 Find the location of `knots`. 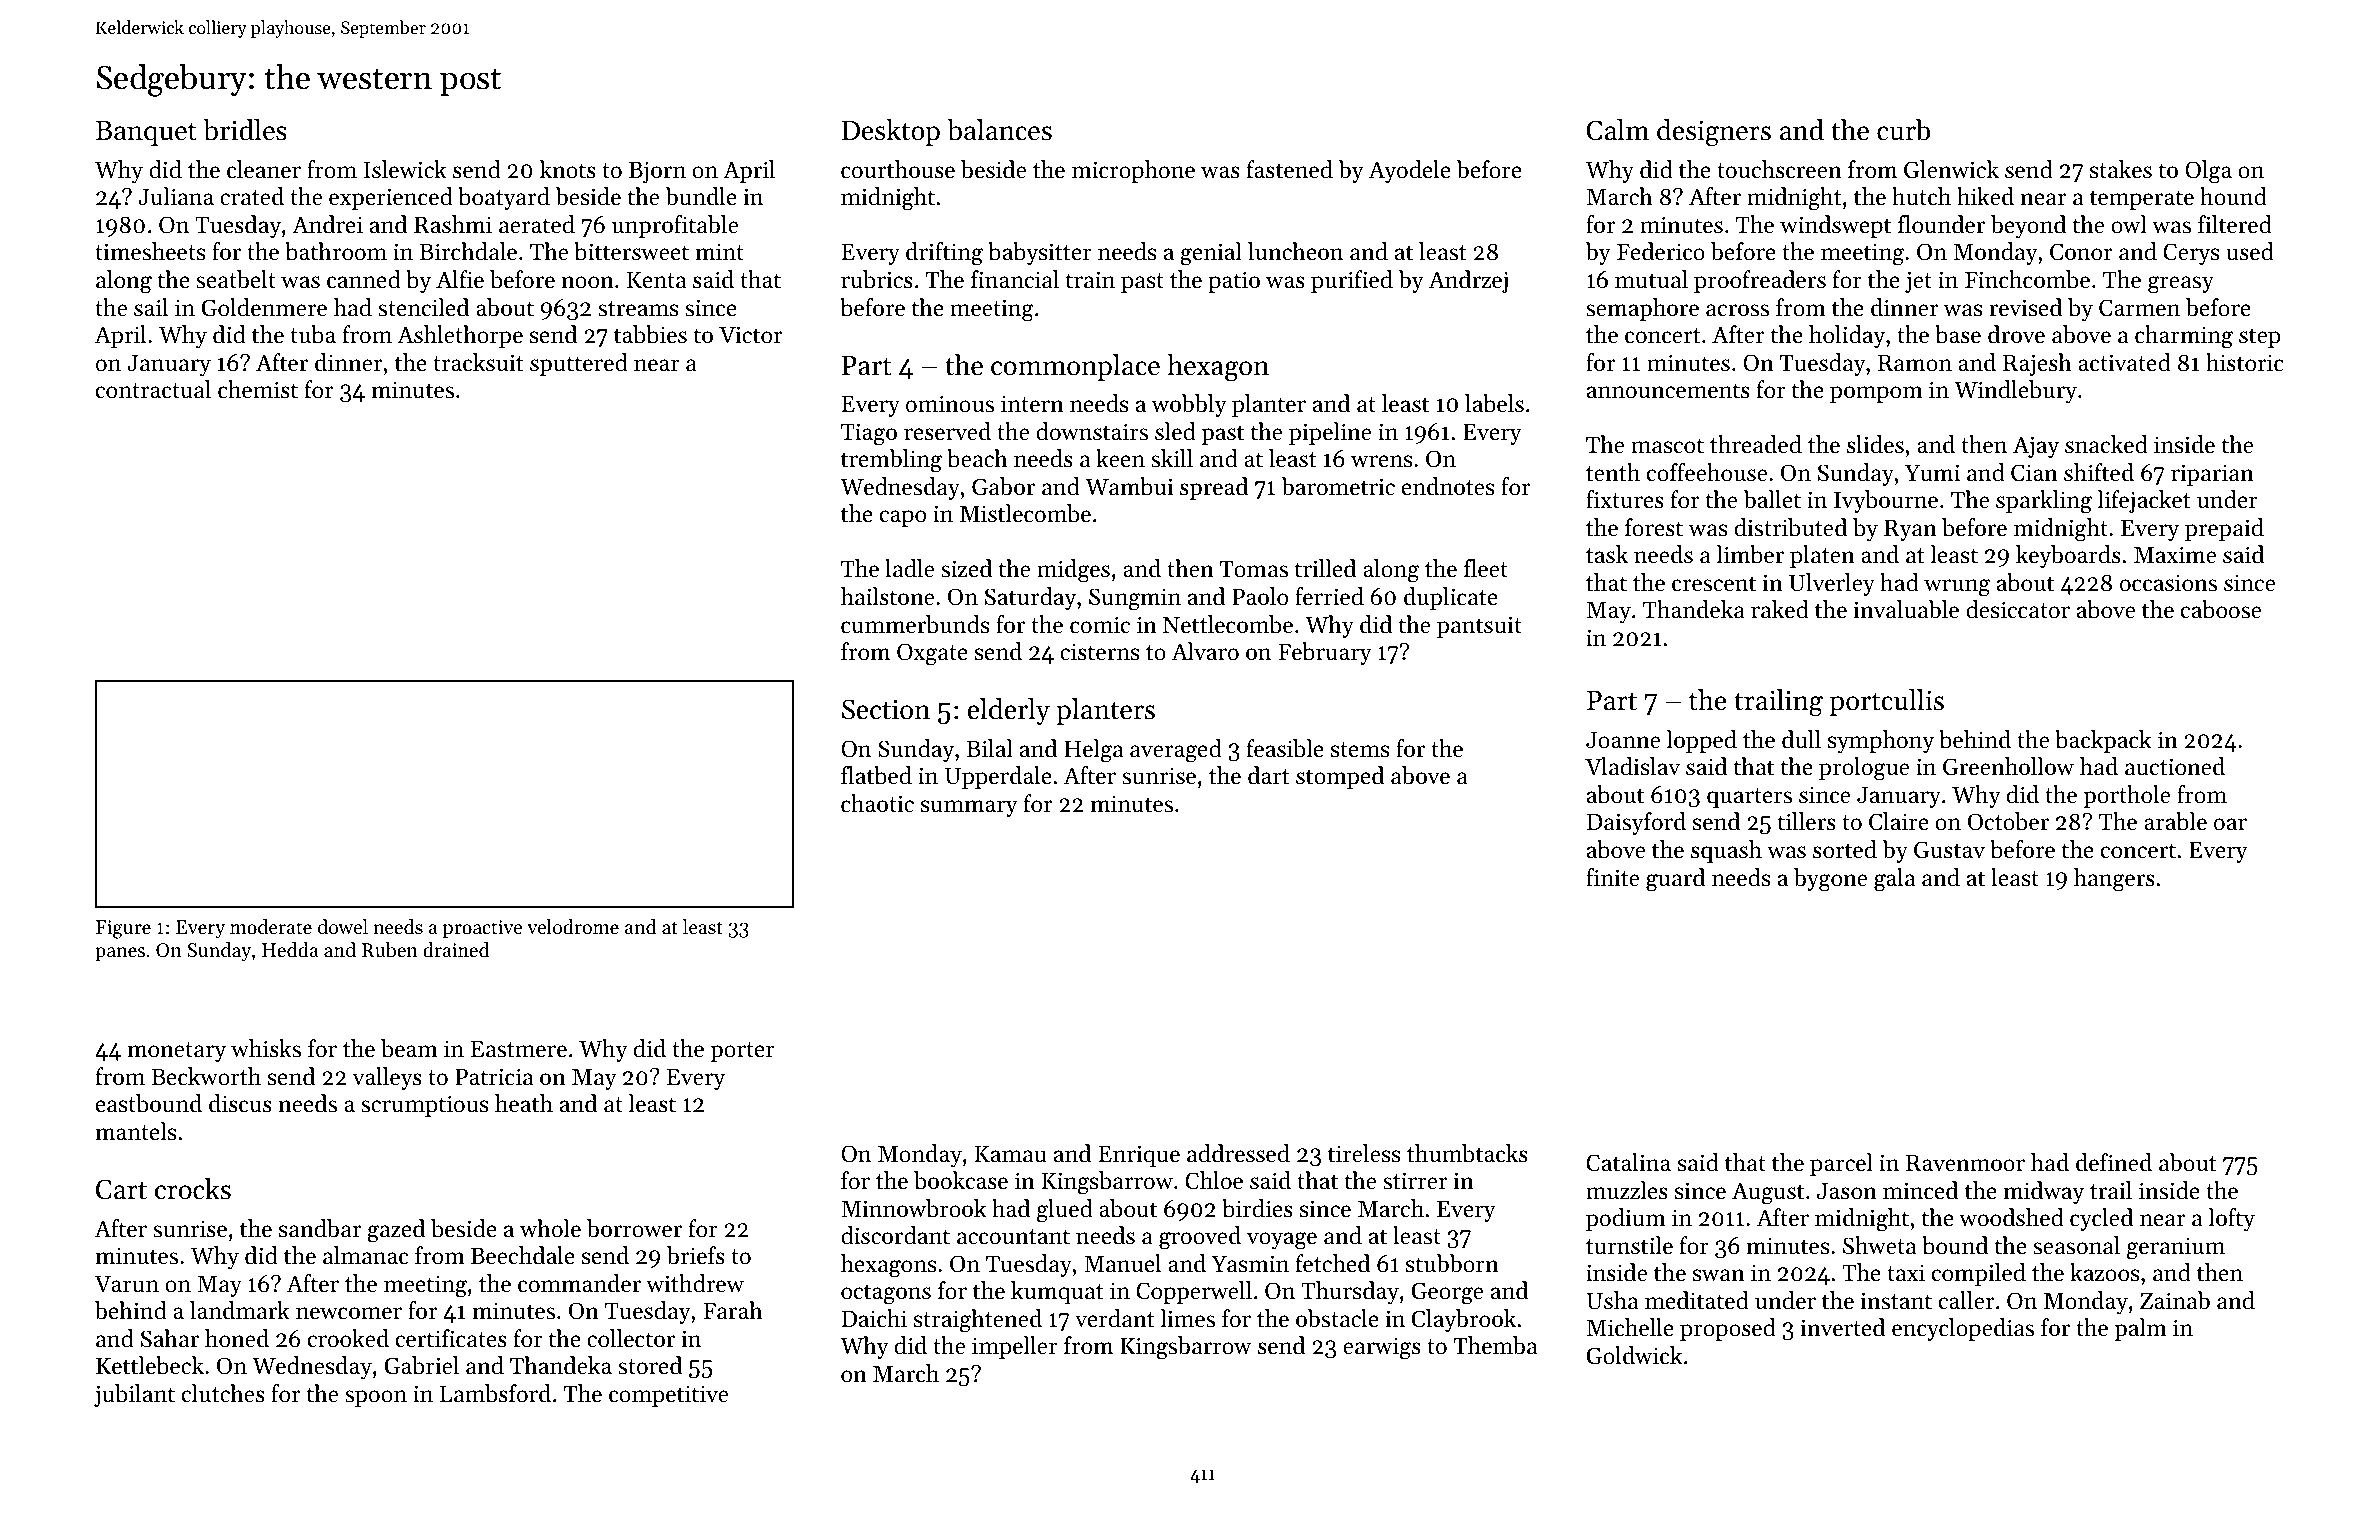

knots is located at coordinates (568, 169).
